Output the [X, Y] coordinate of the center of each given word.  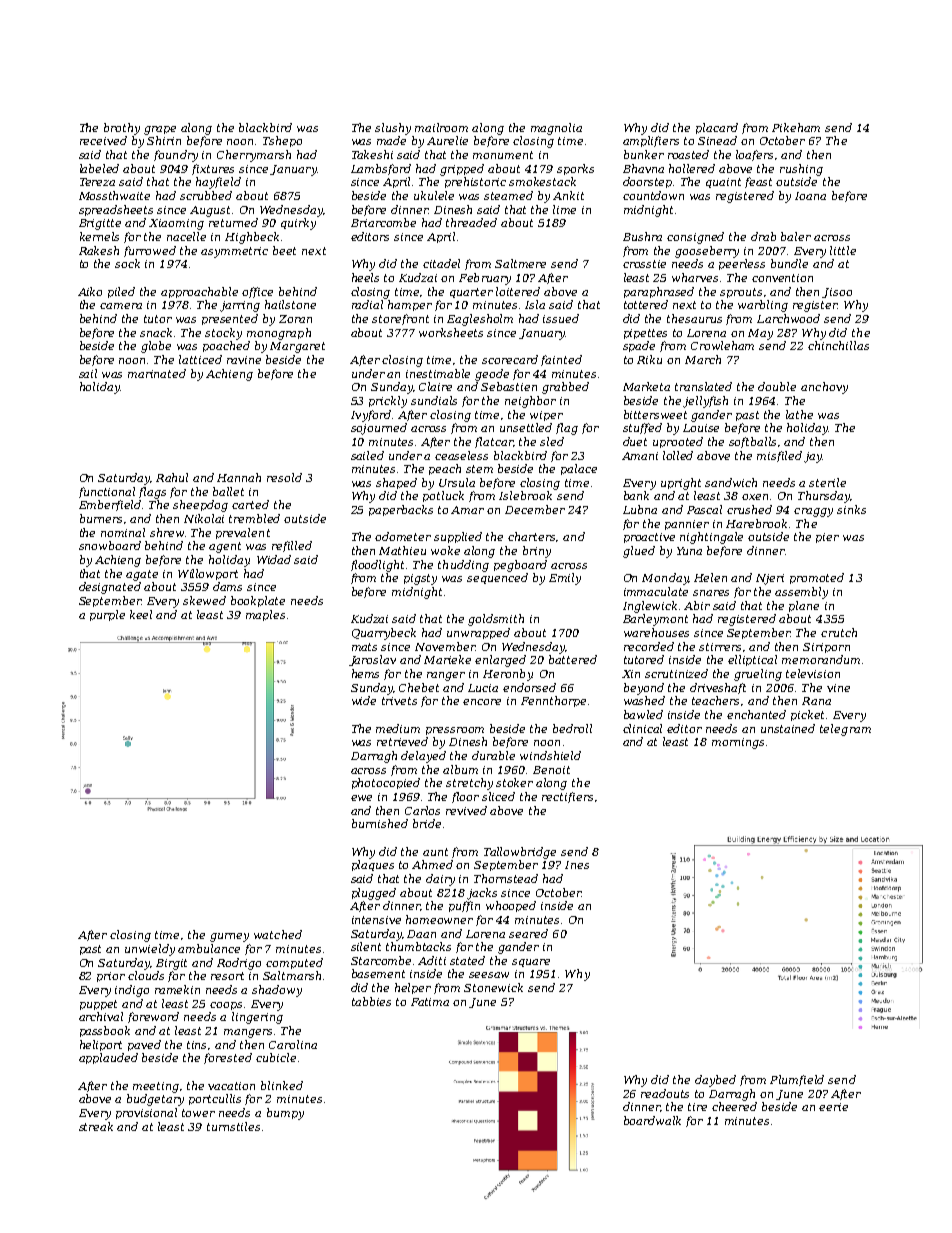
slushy [393, 129]
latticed [200, 359]
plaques [373, 865]
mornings [738, 743]
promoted [817, 578]
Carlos [422, 810]
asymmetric [234, 252]
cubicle [276, 1057]
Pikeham [796, 127]
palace [579, 469]
